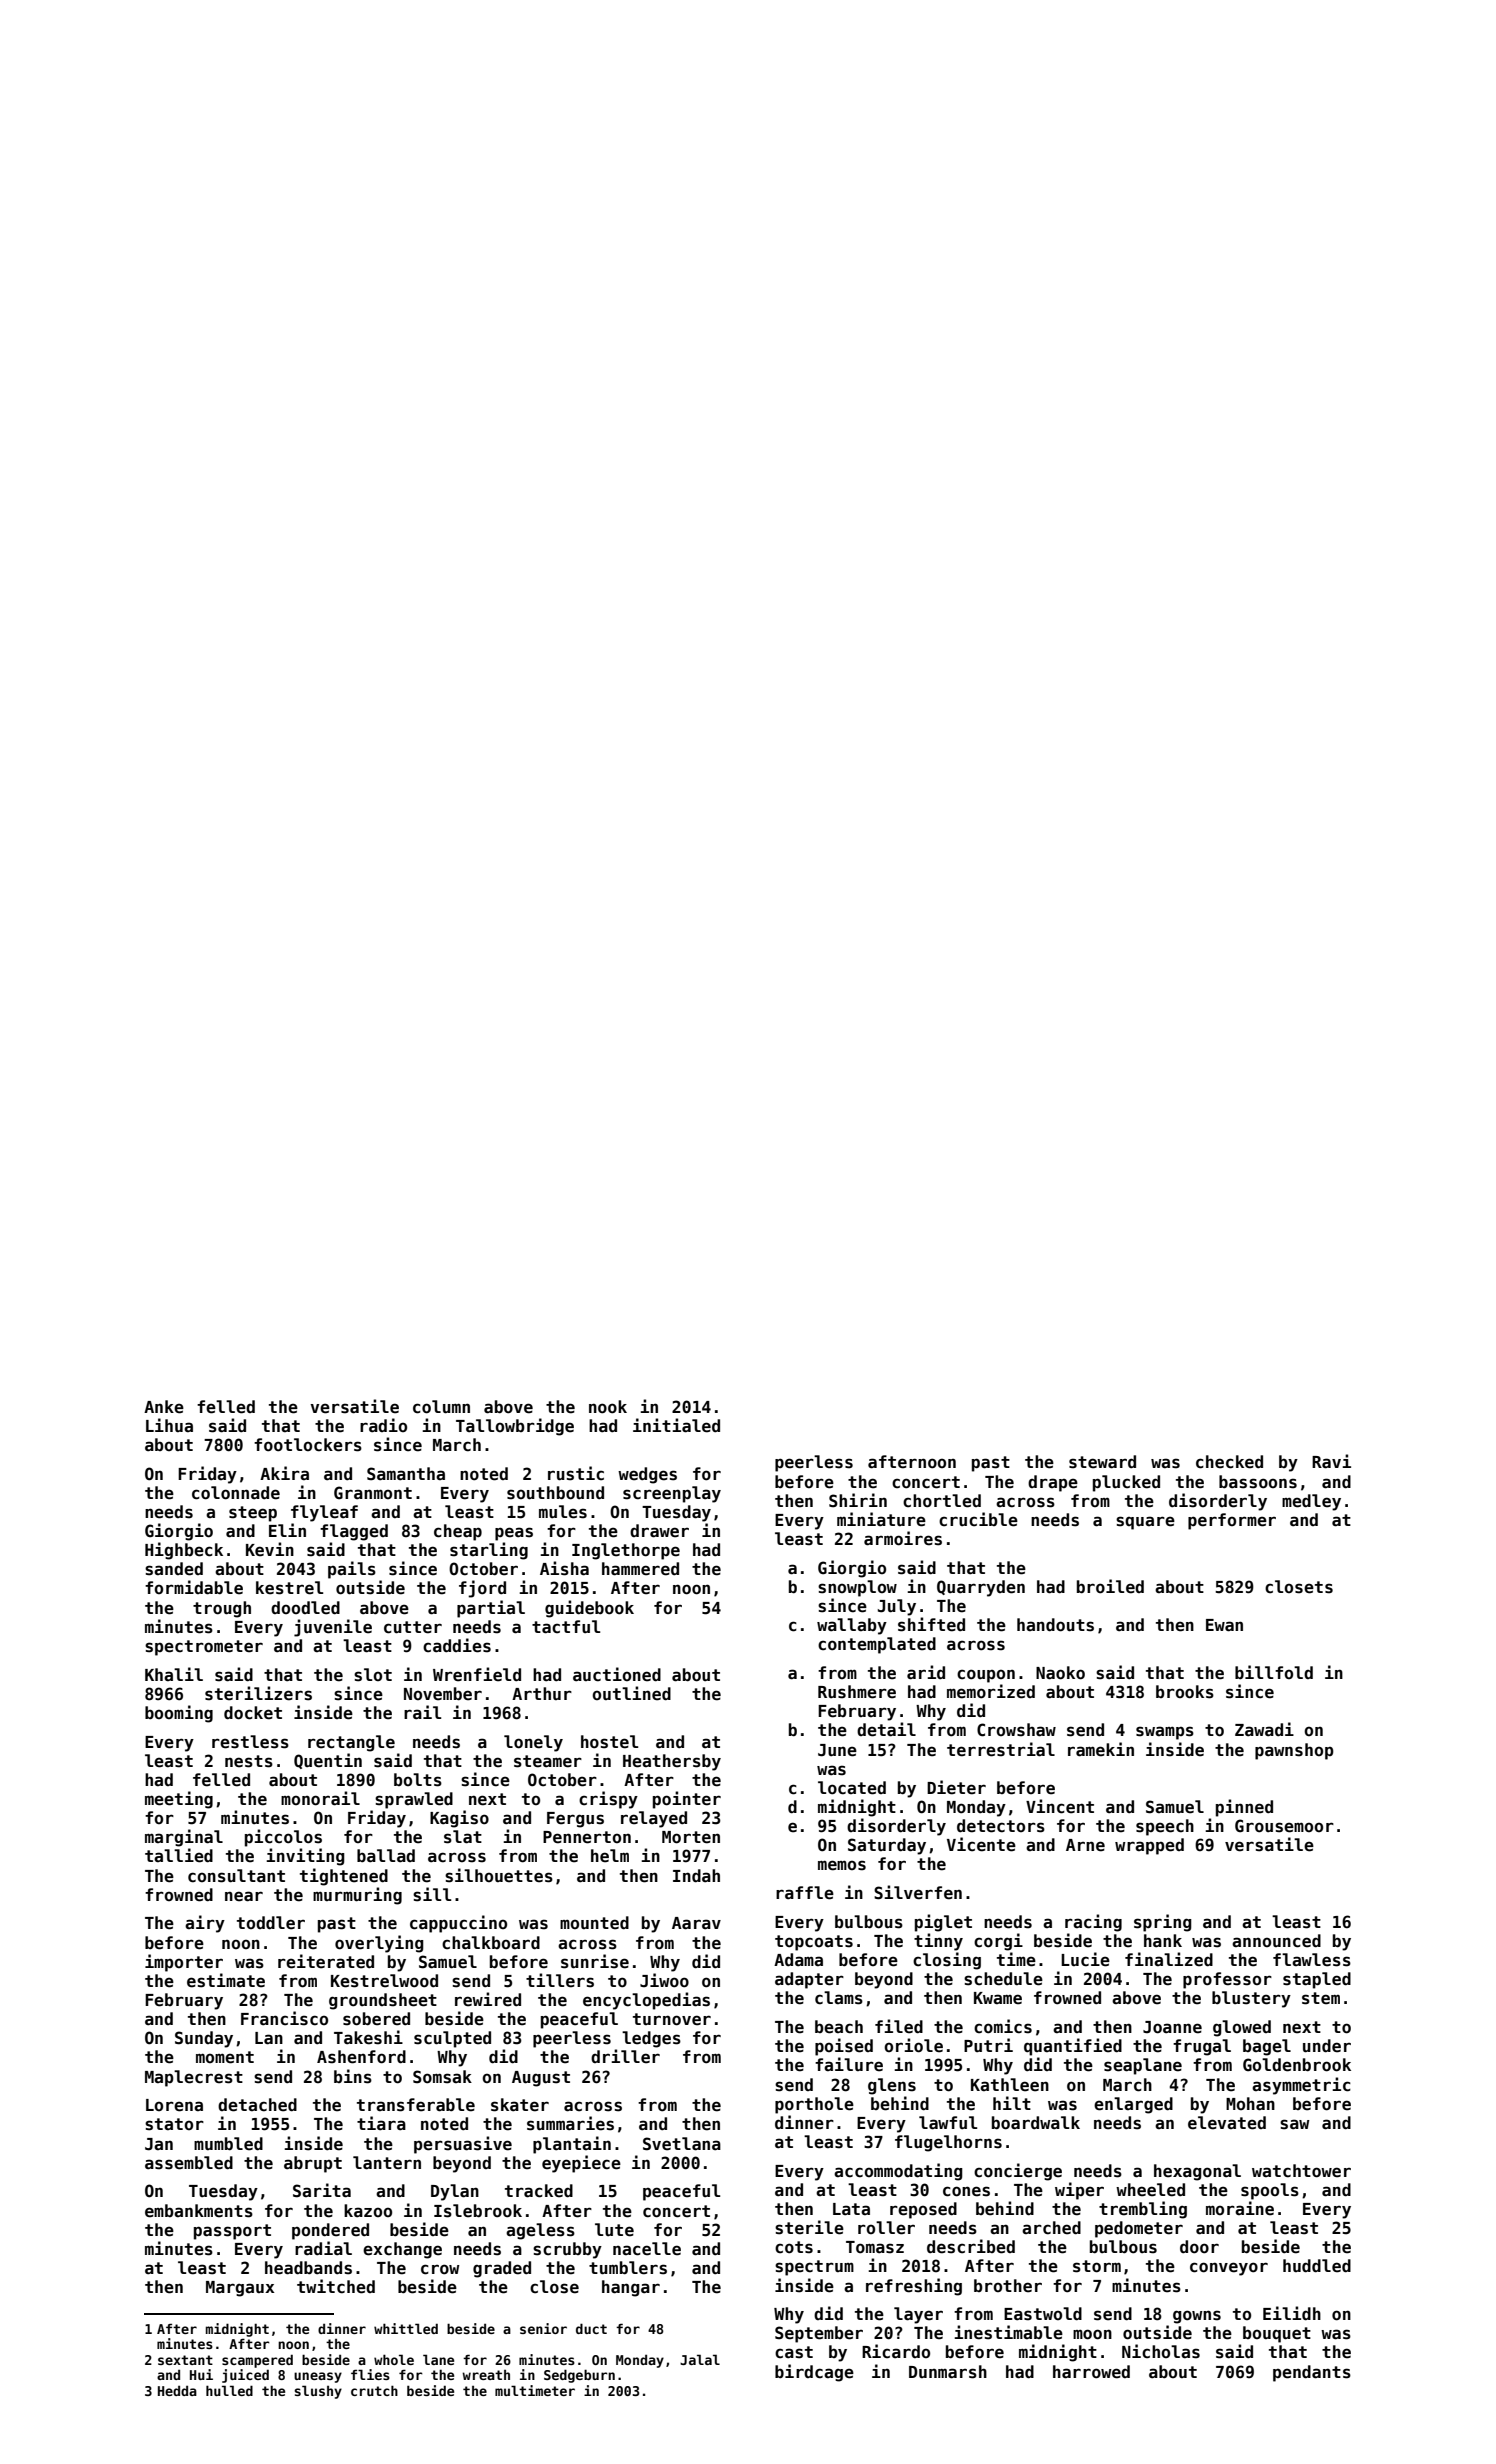  I want to click on Naoko, so click(1060, 1673).
